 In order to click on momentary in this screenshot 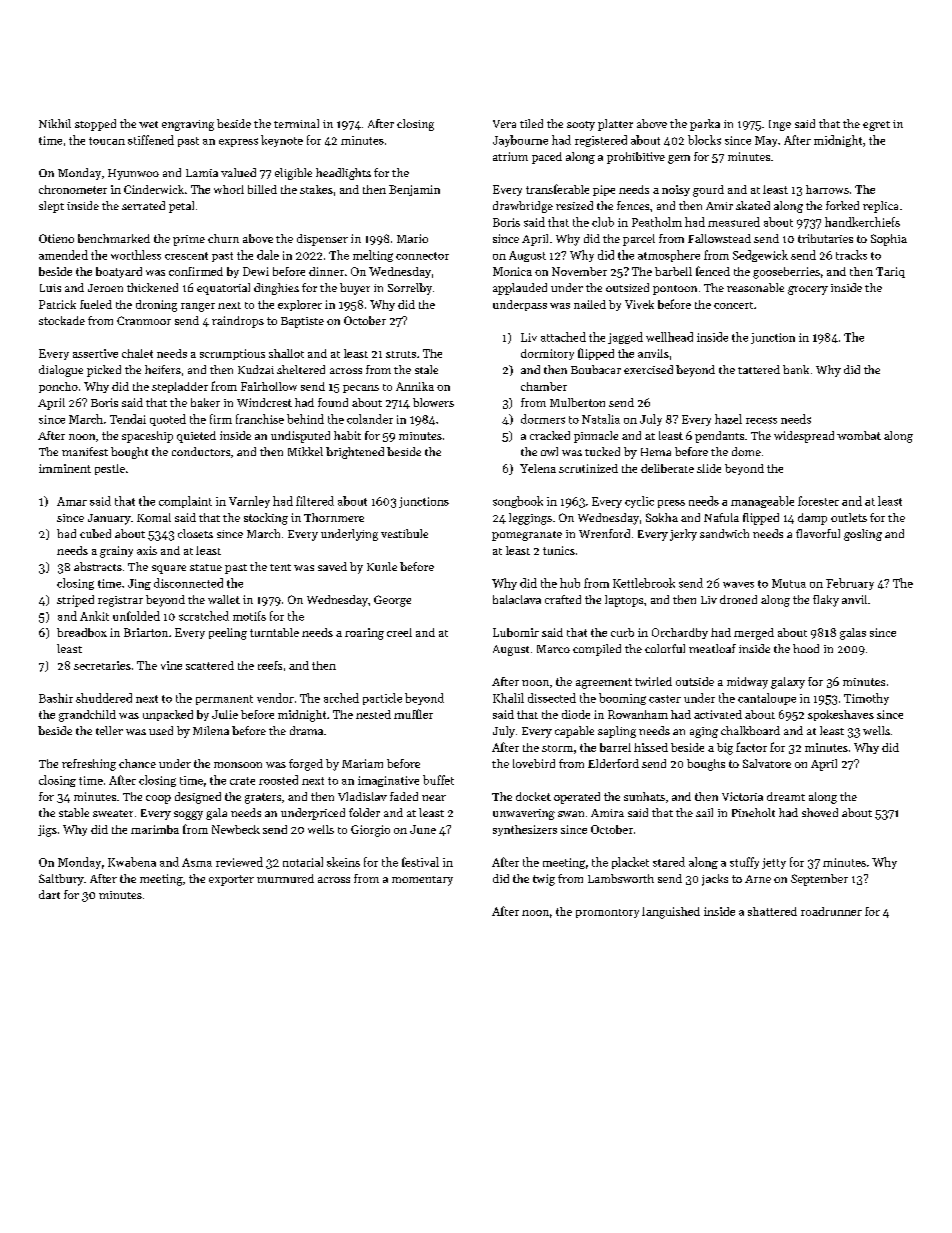, I will do `click(422, 881)`.
